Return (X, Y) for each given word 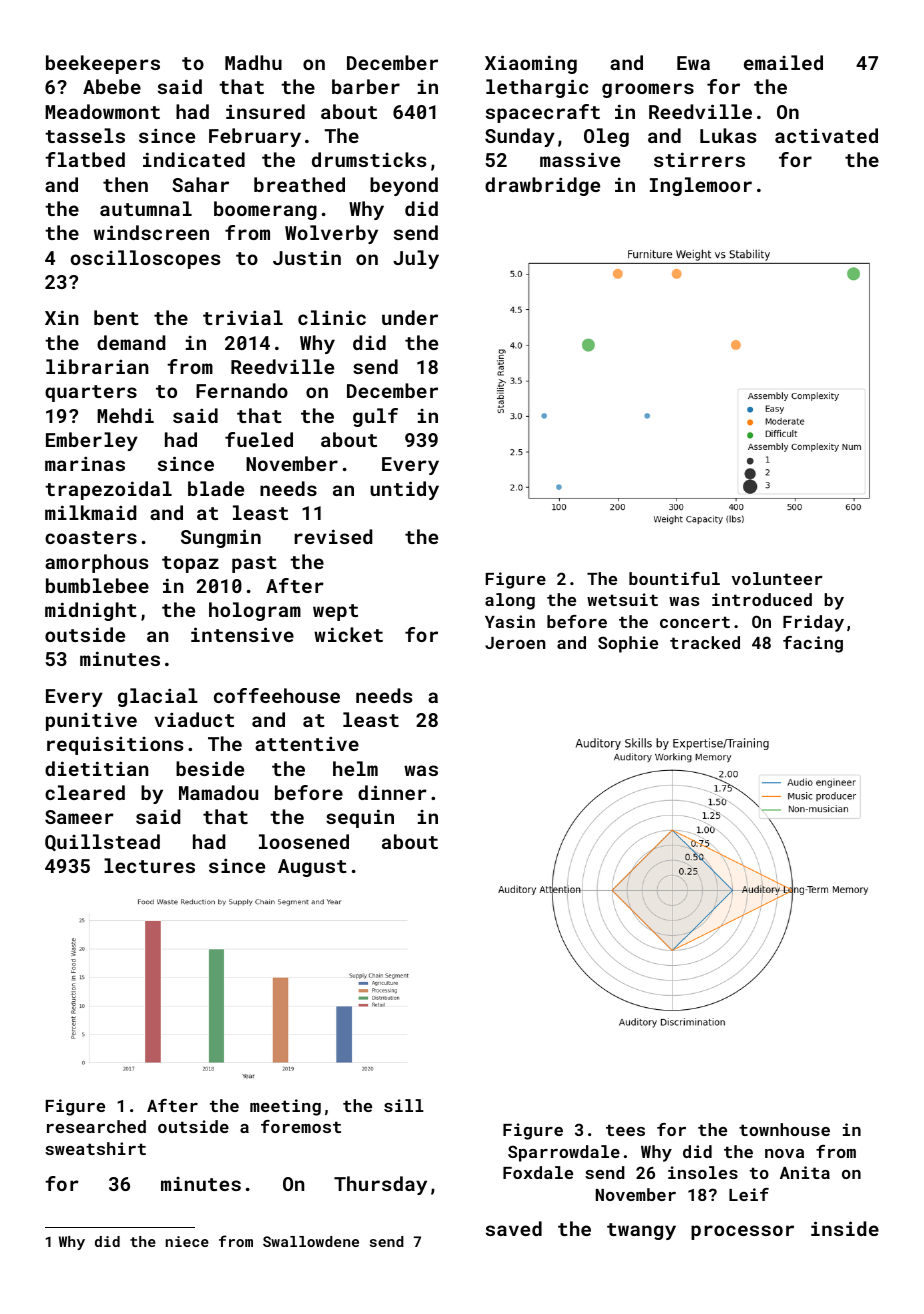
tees (625, 1130)
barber (366, 86)
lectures (149, 865)
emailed (783, 62)
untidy (404, 490)
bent (116, 317)
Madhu (253, 62)
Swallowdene (311, 1241)
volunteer (777, 578)
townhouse (784, 1129)
